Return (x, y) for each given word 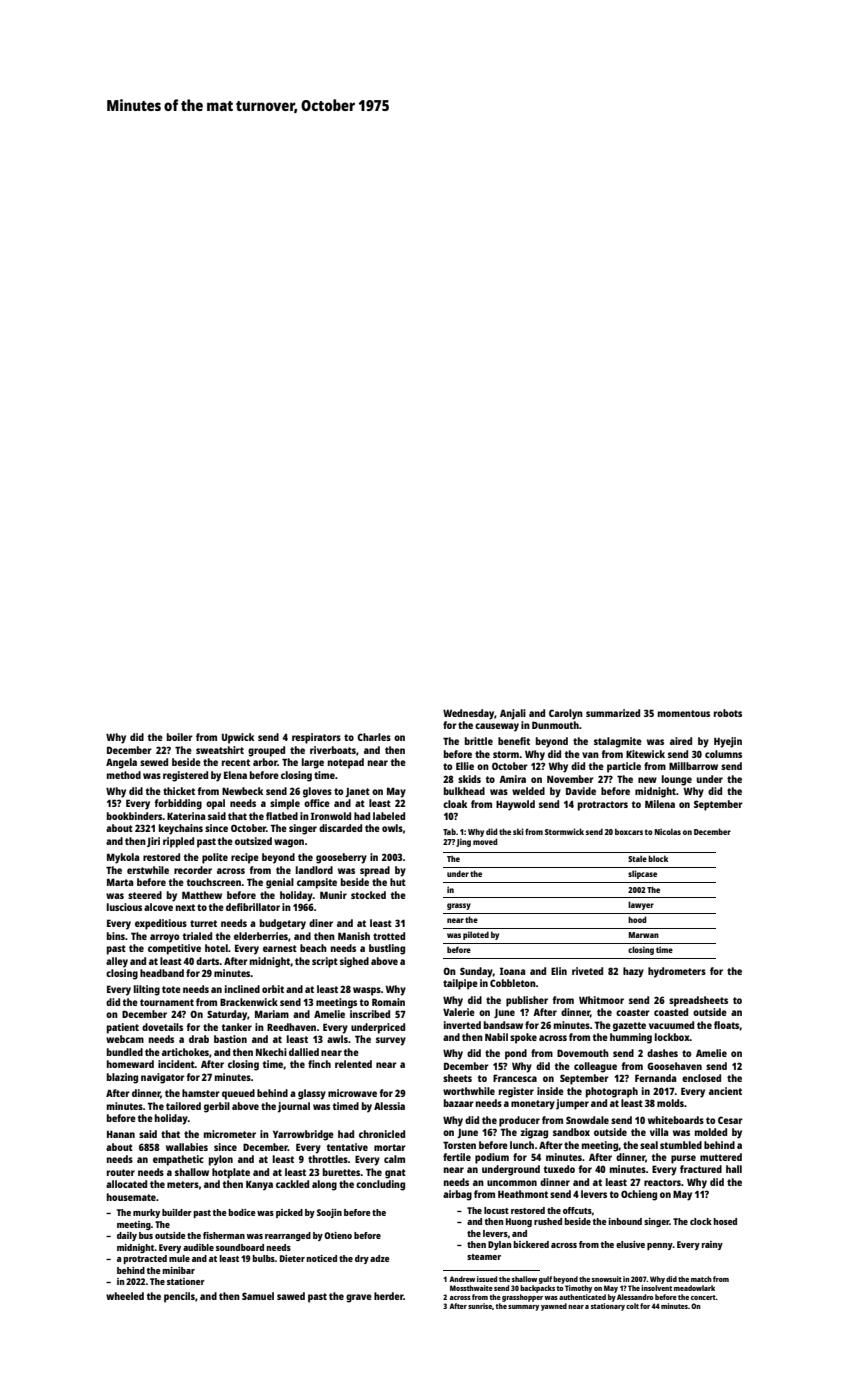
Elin (559, 971)
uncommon (512, 1183)
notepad (346, 763)
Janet (357, 792)
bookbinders (135, 816)
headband (162, 973)
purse (683, 1159)
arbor (265, 762)
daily (127, 1236)
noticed (321, 1258)
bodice (241, 1212)
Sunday (476, 972)
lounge (677, 780)
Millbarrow (693, 766)
